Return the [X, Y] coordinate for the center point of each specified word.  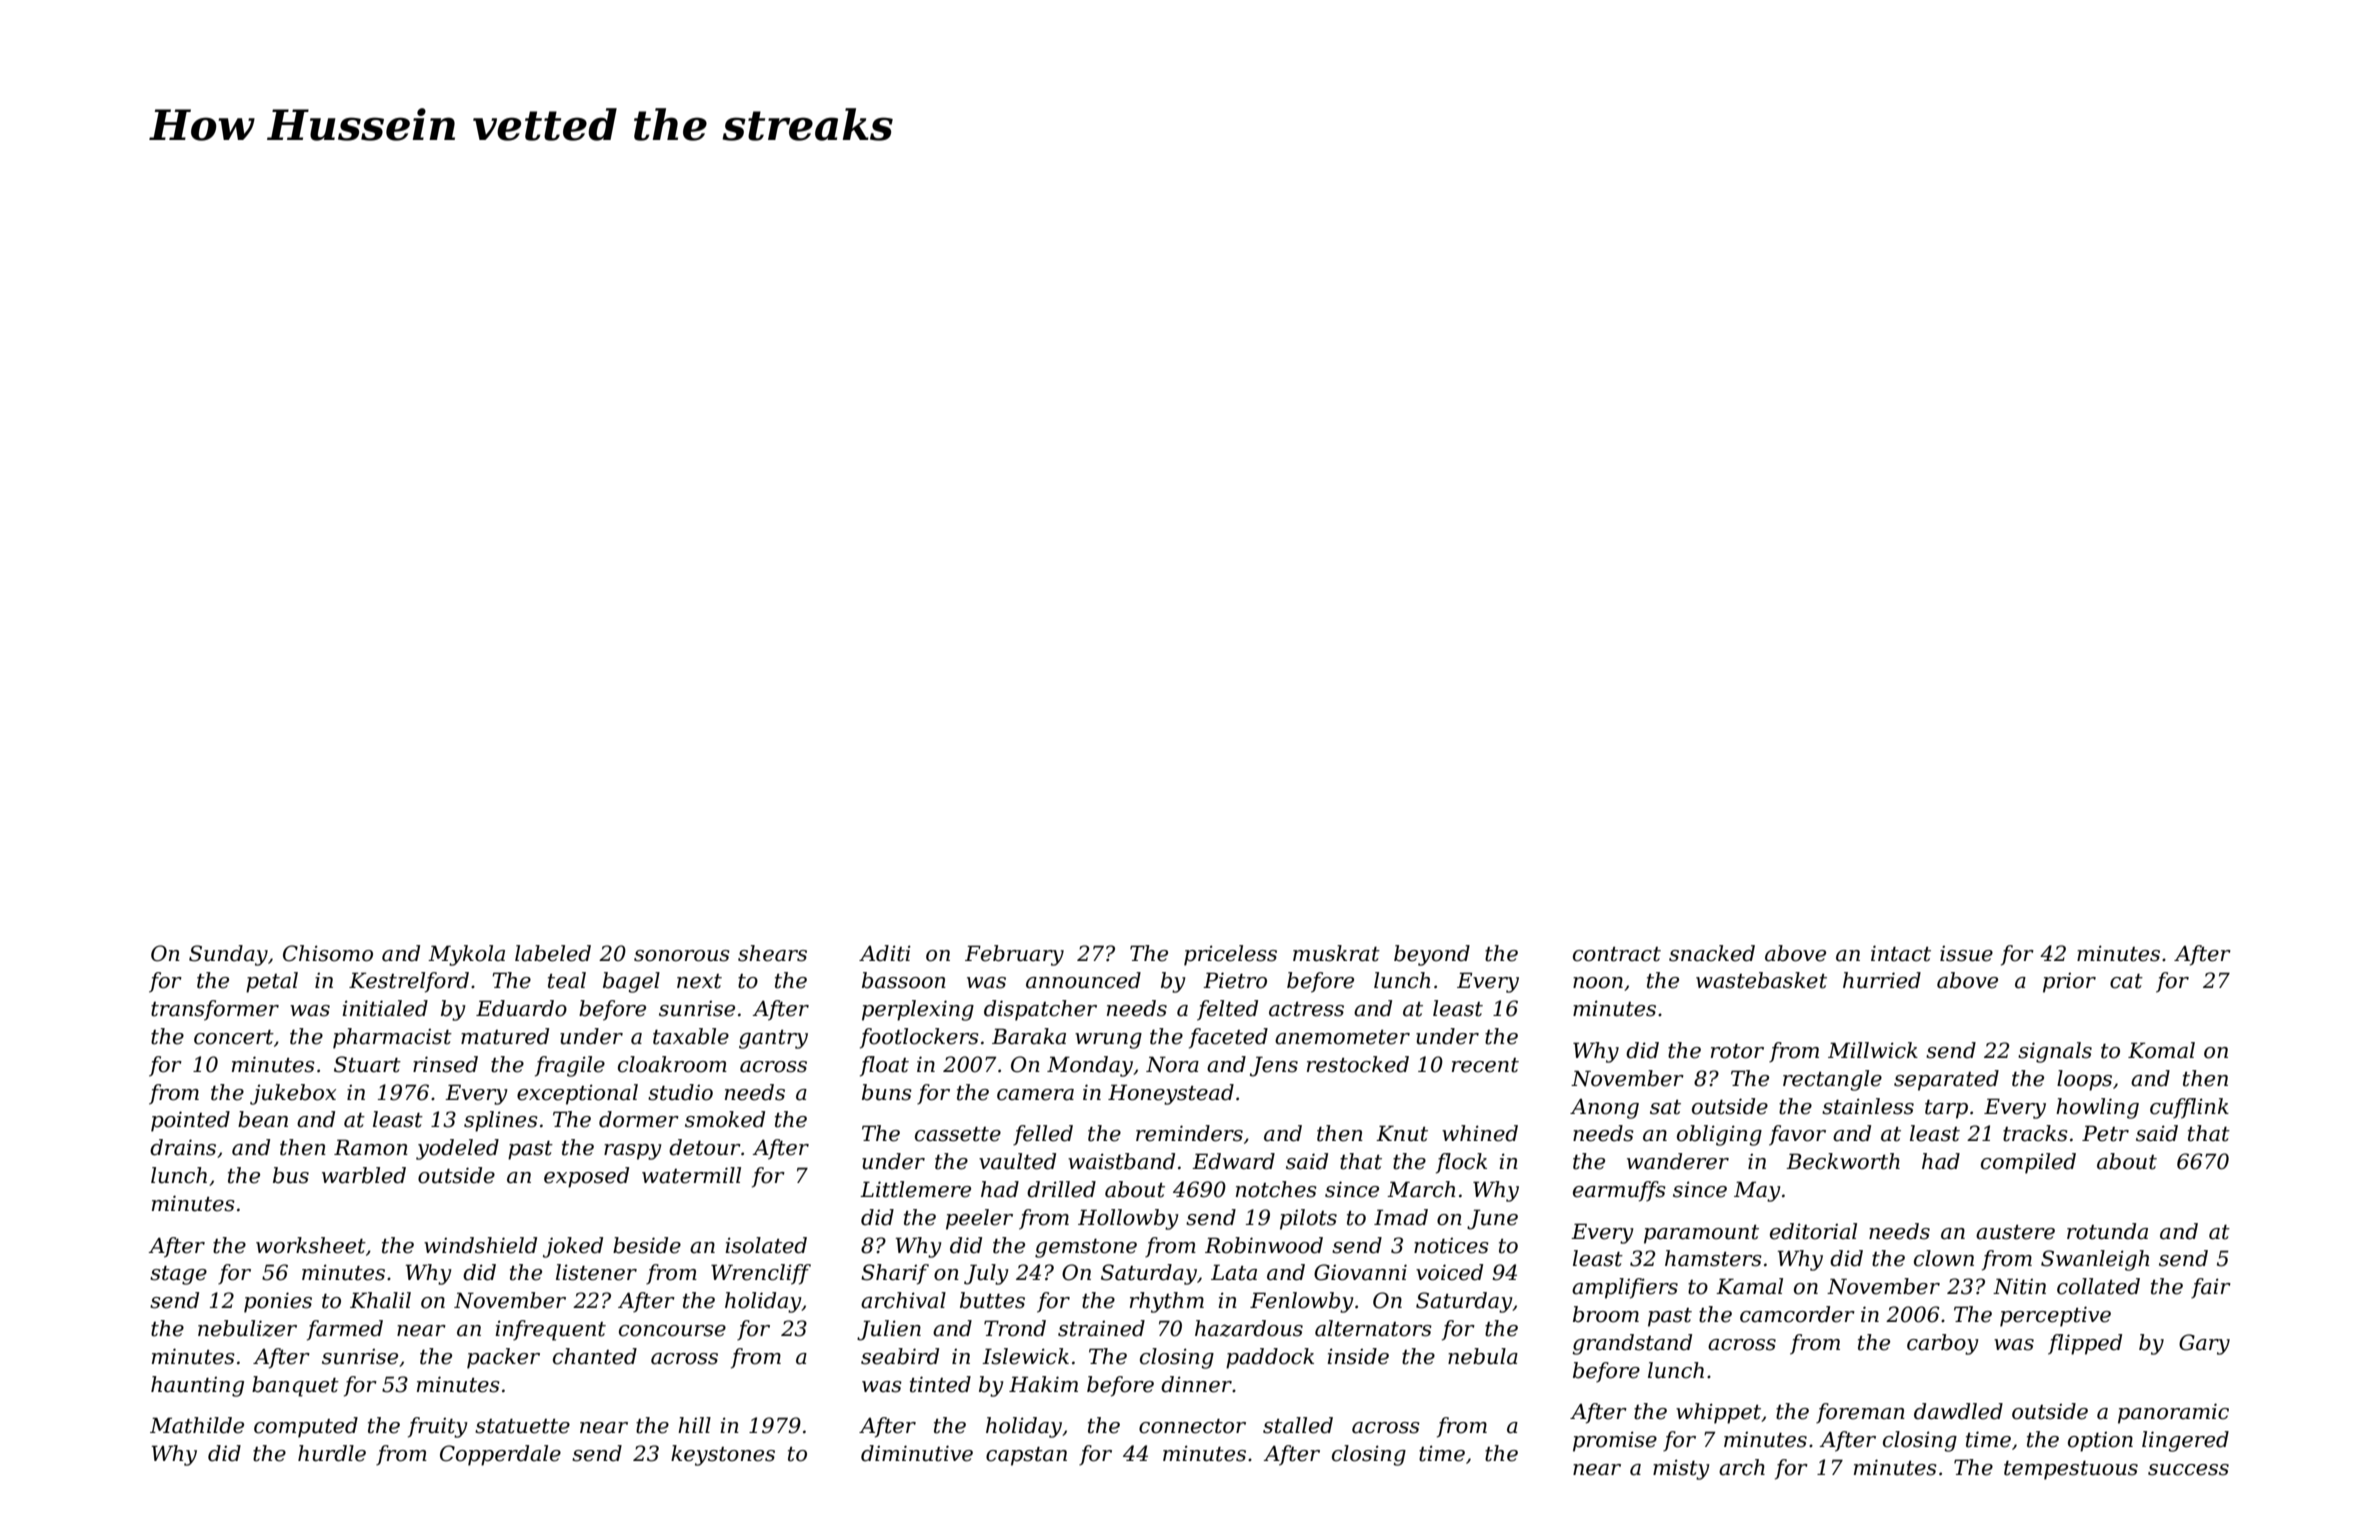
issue [1966, 954]
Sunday [228, 955]
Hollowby [1128, 1219]
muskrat [1336, 953]
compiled [2028, 1163]
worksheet [311, 1245]
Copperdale [500, 1455]
